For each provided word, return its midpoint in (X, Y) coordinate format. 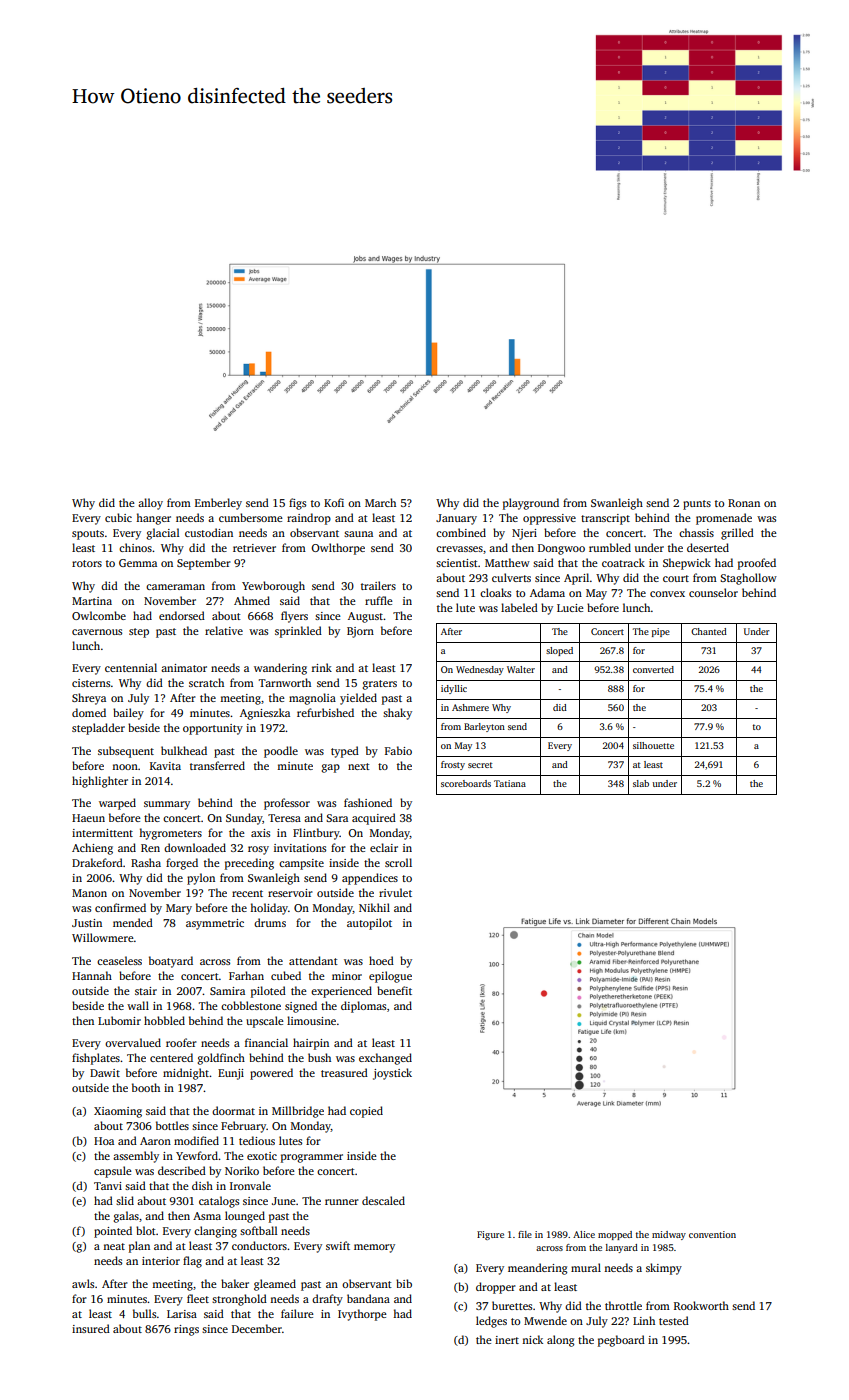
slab (641, 783)
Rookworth (701, 1305)
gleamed (275, 1285)
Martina (92, 601)
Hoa (104, 1141)
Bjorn (360, 632)
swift (338, 1245)
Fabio (398, 750)
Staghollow (748, 579)
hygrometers (170, 834)
